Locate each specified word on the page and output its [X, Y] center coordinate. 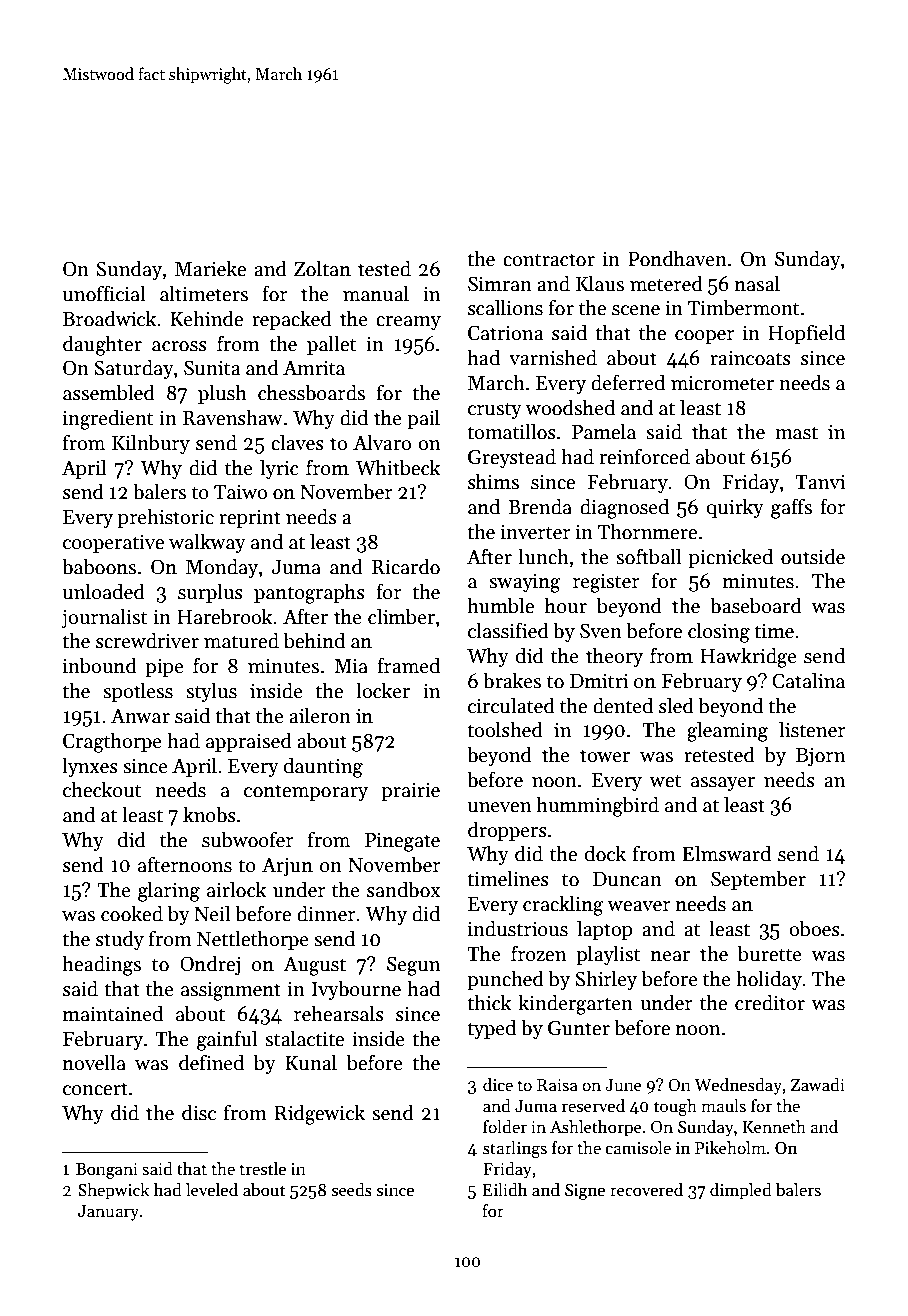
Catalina [808, 680]
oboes [814, 928]
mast [796, 433]
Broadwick [110, 318]
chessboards [311, 392]
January [108, 1213]
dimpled [741, 1191]
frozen [538, 953]
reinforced [644, 456]
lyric [279, 469]
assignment [231, 991]
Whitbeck [398, 467]
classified [508, 630]
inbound [100, 665]
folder [505, 1127]
